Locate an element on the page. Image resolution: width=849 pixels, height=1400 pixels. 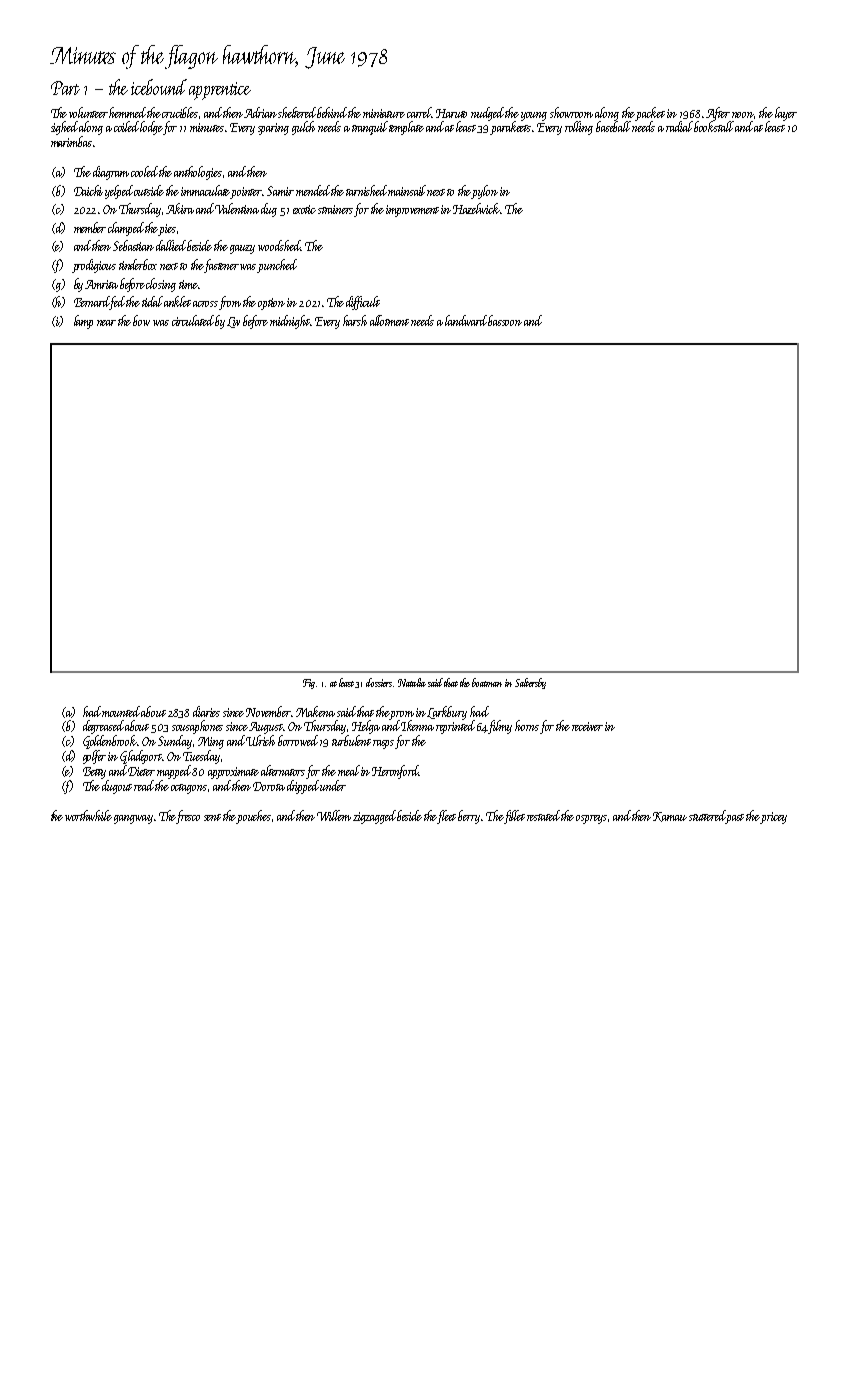
Saltersby is located at coordinates (530, 683).
